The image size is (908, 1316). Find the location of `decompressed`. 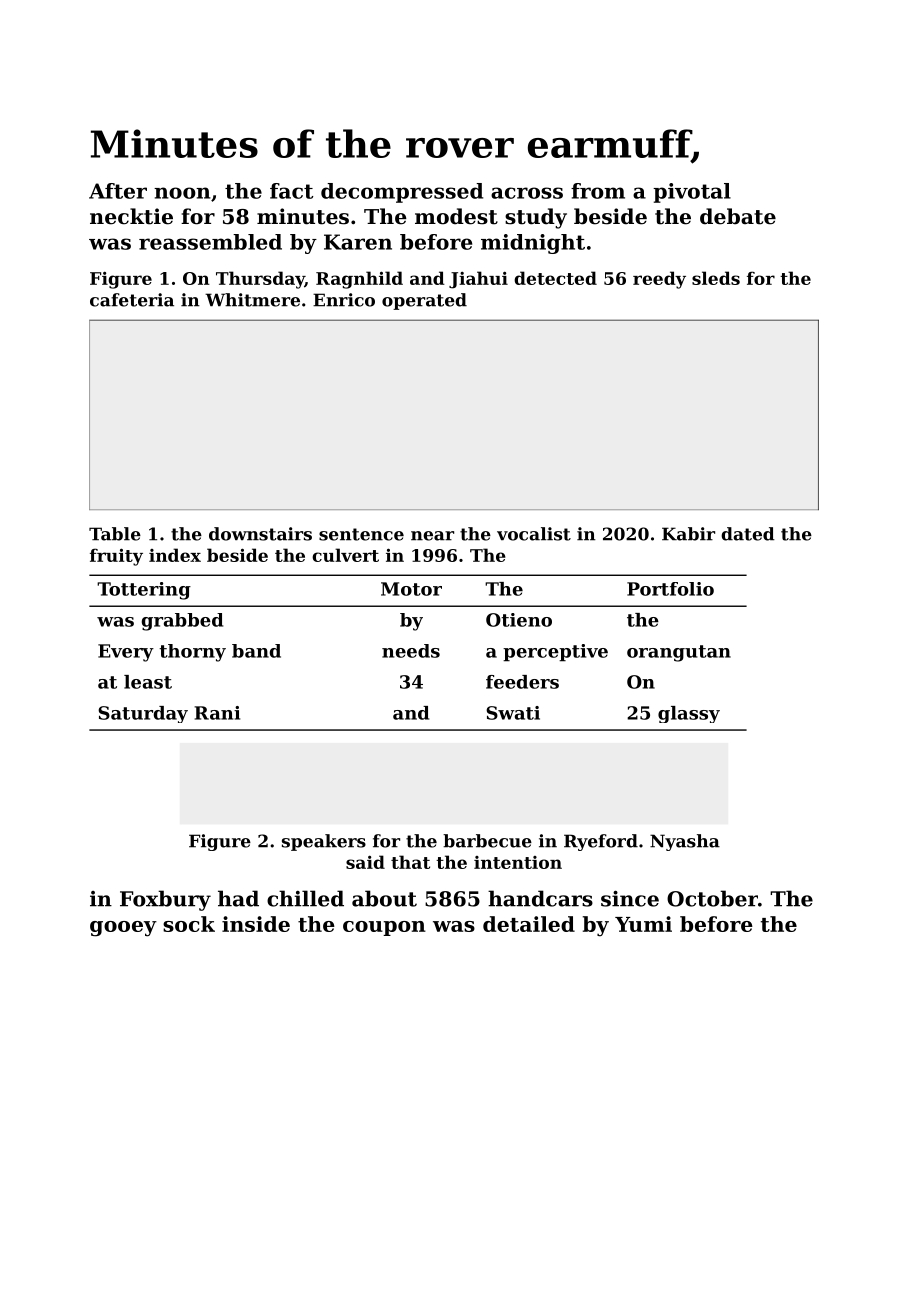

decompressed is located at coordinates (402, 193).
